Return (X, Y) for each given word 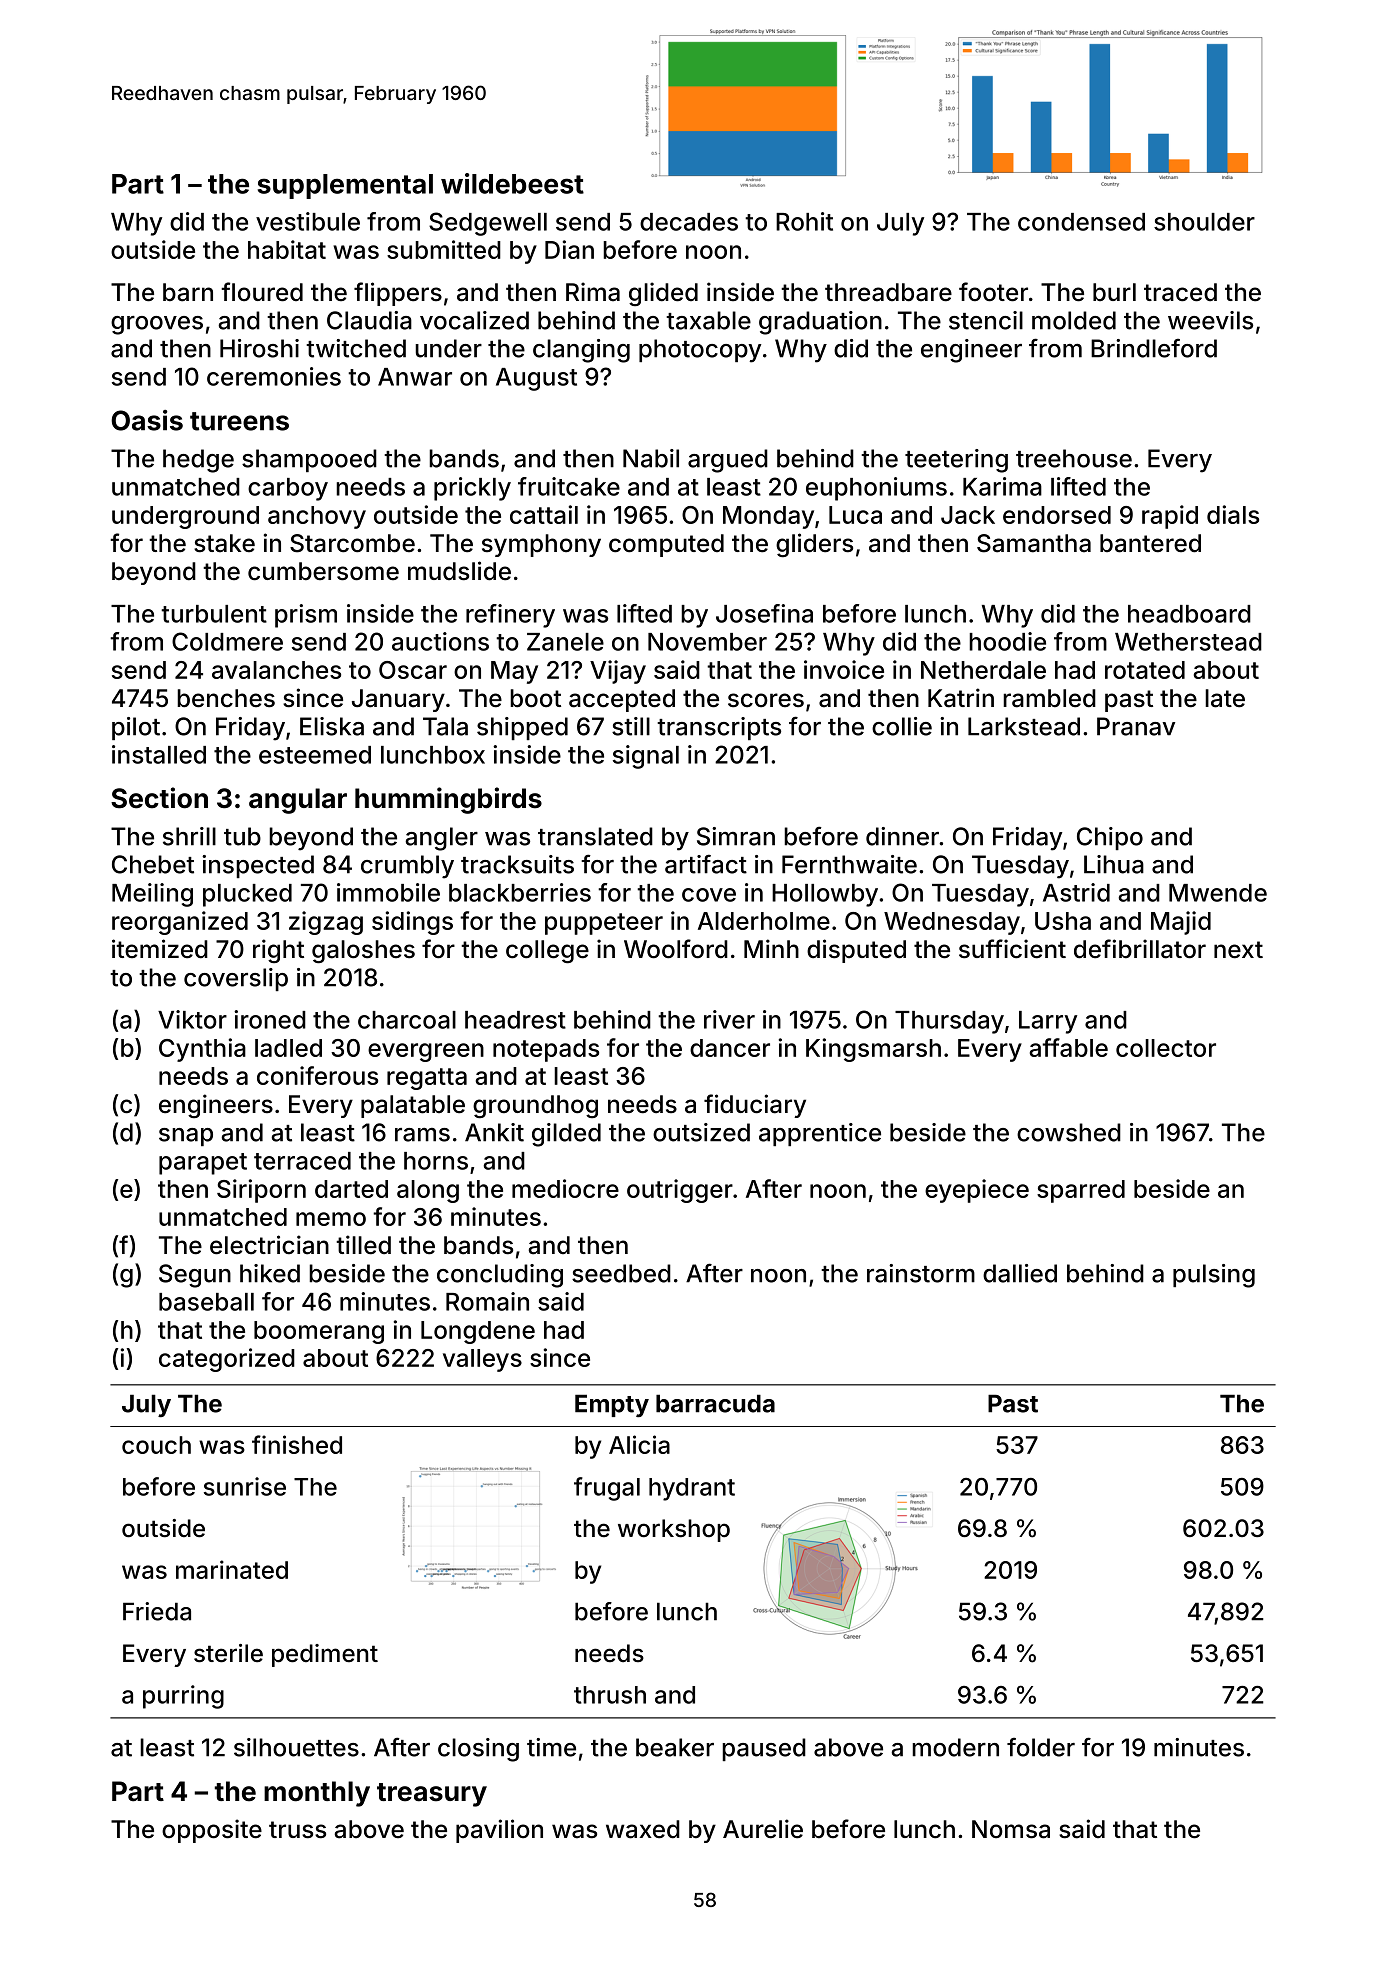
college (547, 951)
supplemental (345, 186)
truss (297, 1830)
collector (1166, 1048)
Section (159, 798)
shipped (522, 728)
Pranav (1136, 726)
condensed (1081, 222)
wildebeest (512, 183)
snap (186, 1137)
